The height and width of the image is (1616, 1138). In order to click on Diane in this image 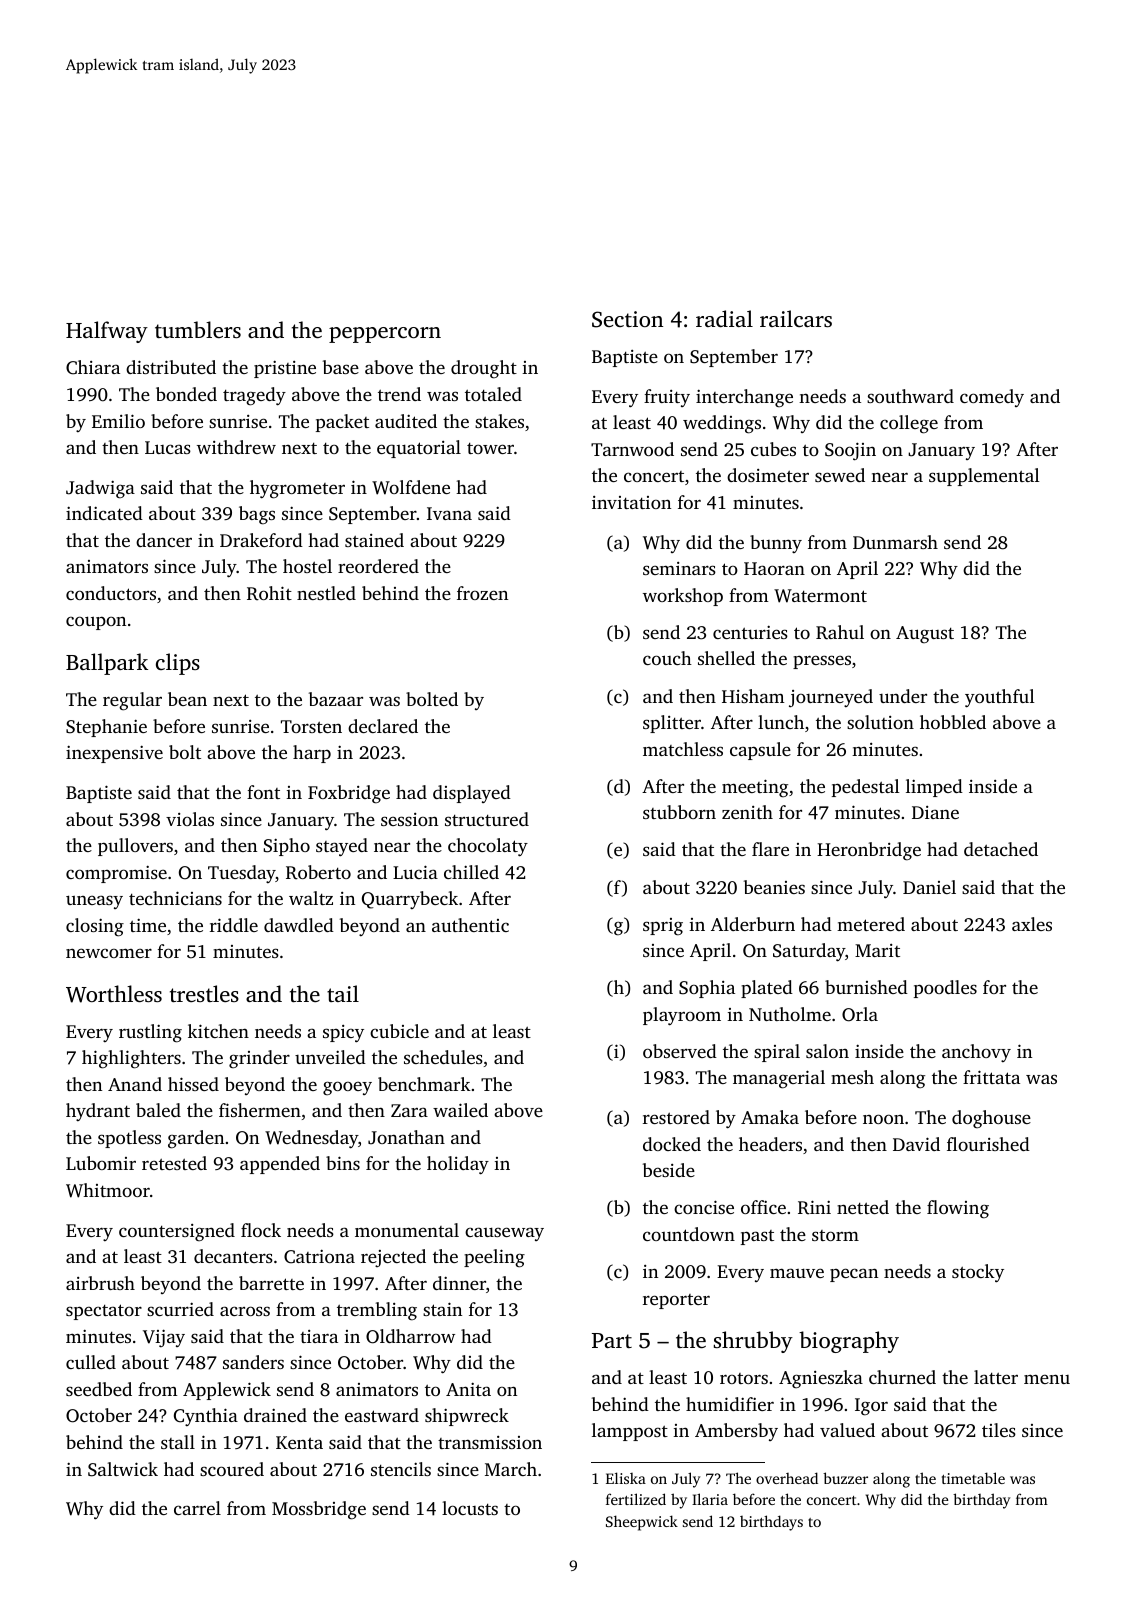, I will do `click(935, 812)`.
